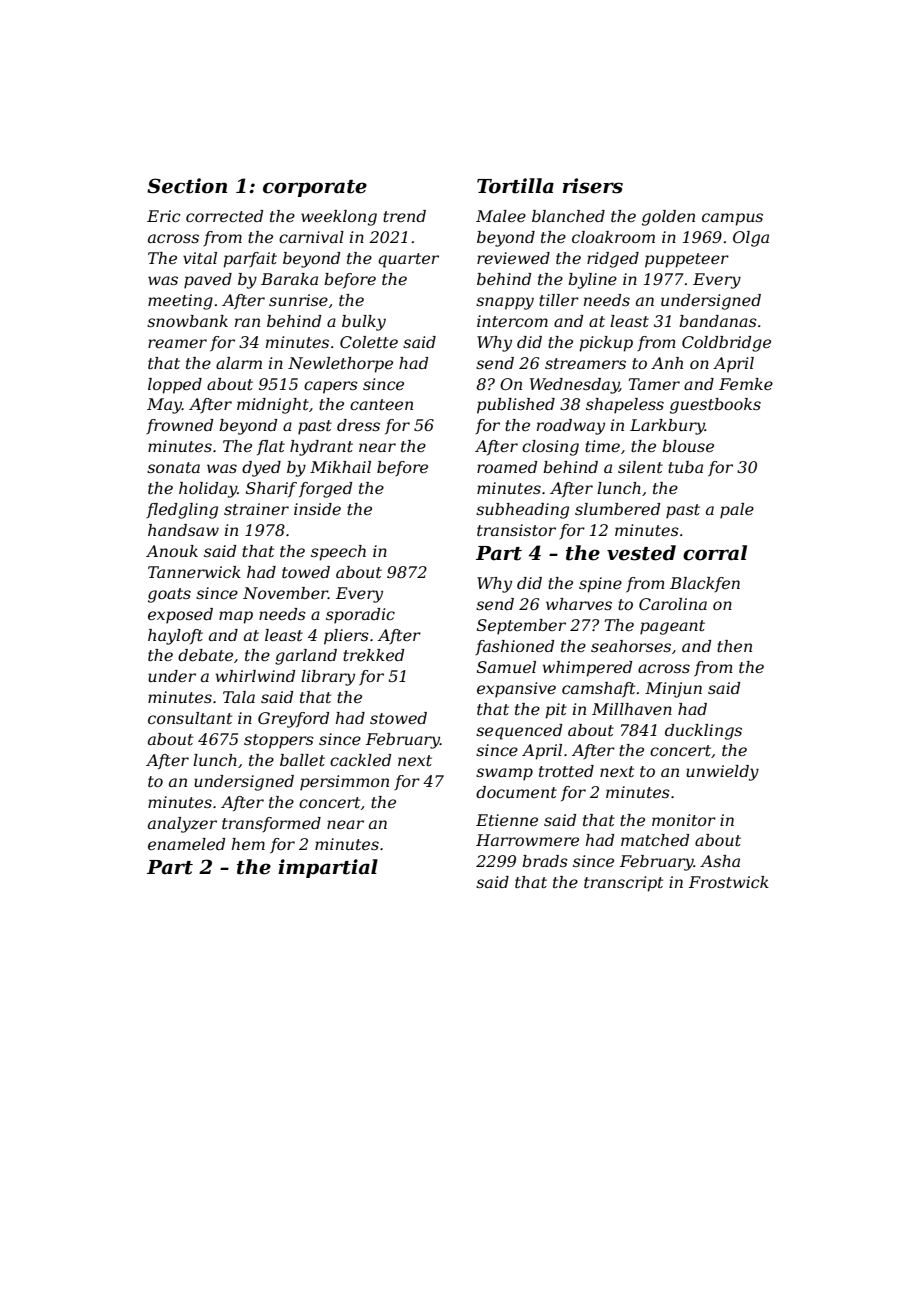  I want to click on fashioned, so click(514, 647).
